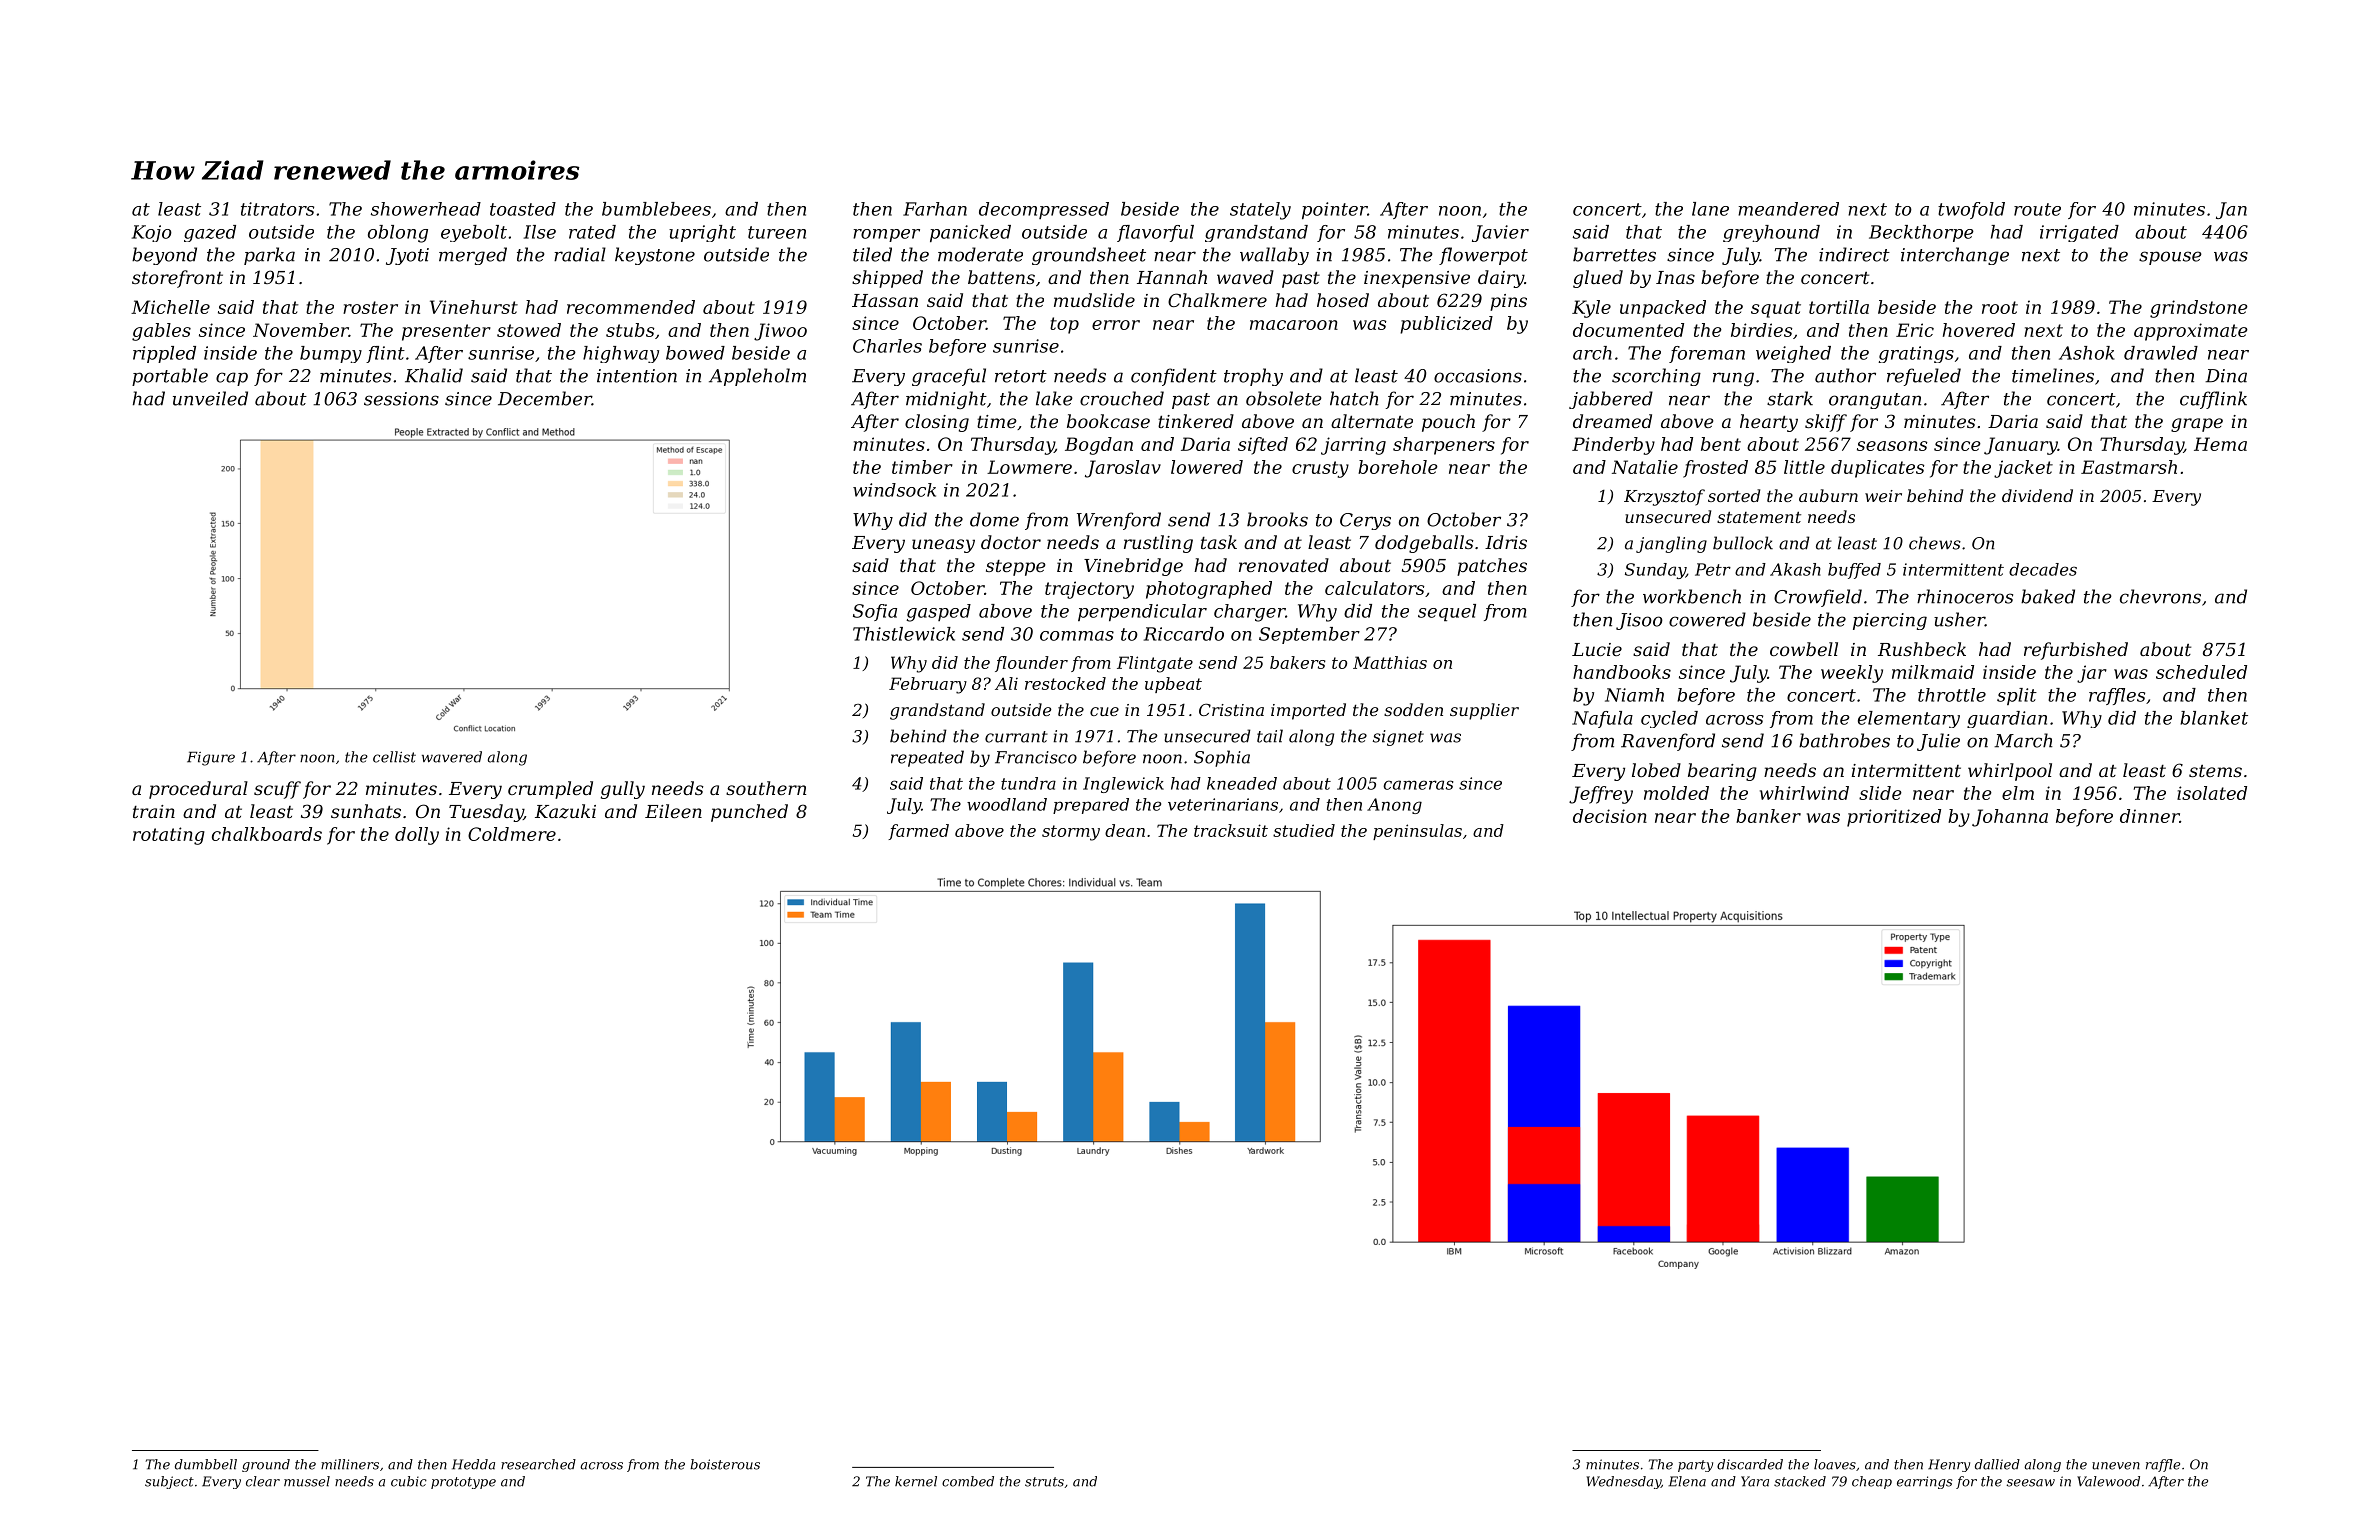 This screenshot has width=2380, height=1540. I want to click on uneasy, so click(943, 546).
